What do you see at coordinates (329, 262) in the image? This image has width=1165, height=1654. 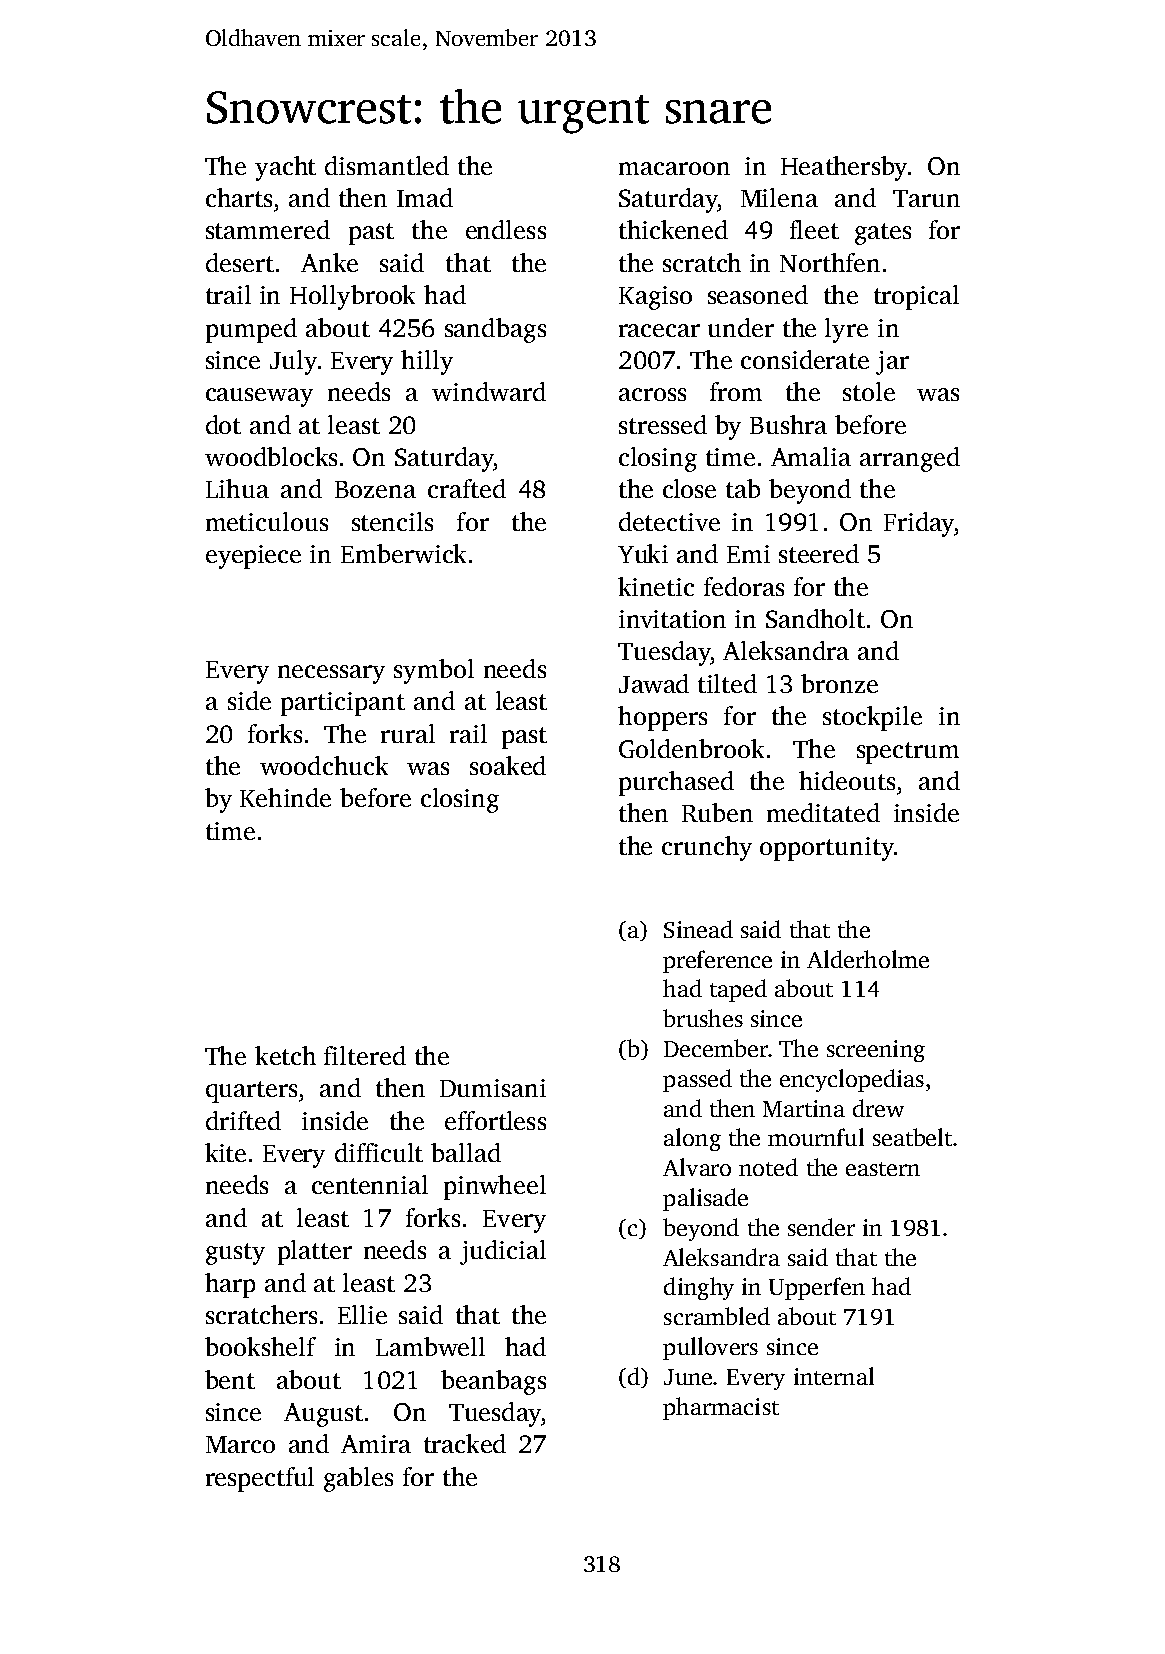 I see `Anke` at bounding box center [329, 262].
